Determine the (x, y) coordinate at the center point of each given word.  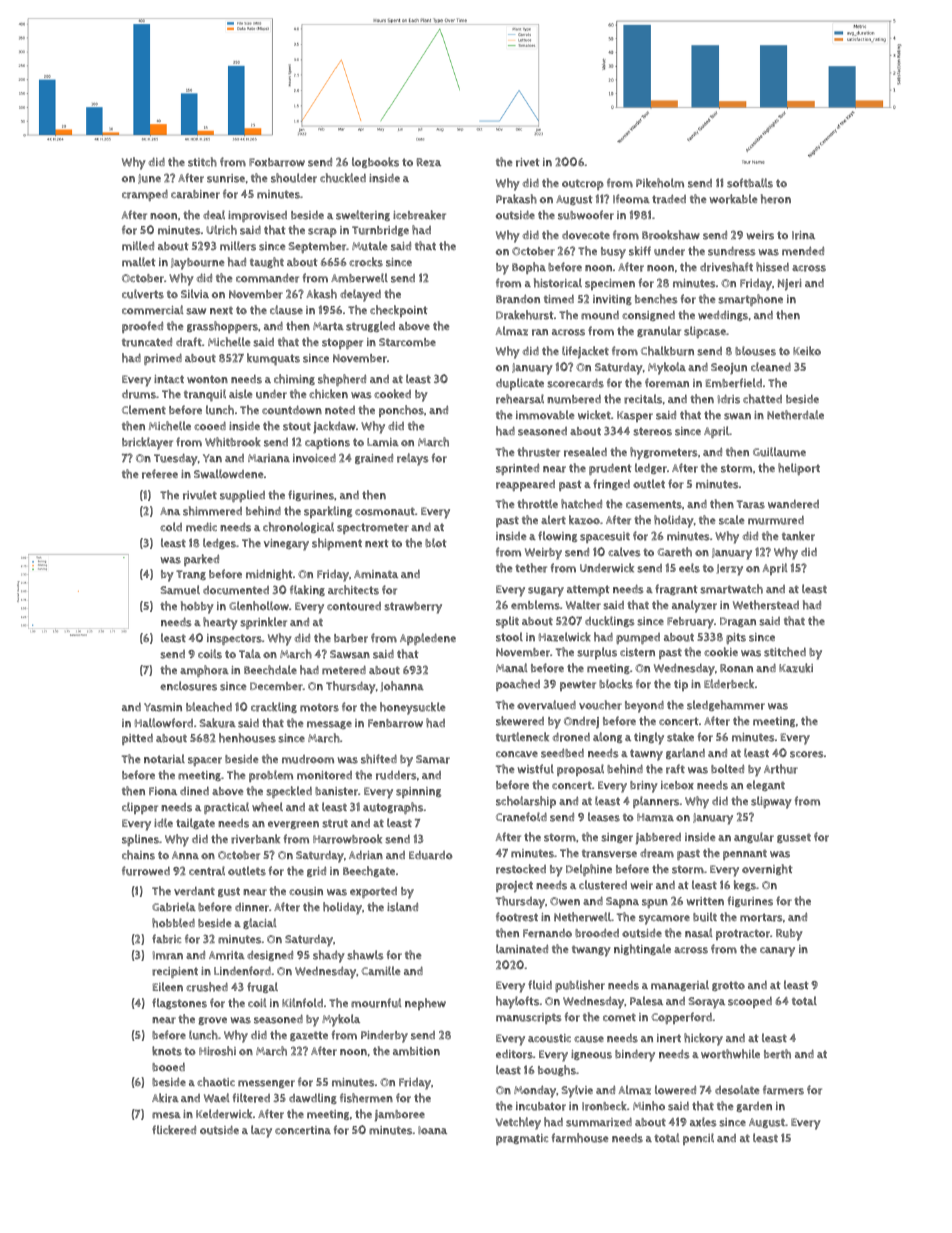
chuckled (343, 178)
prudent (610, 469)
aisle (241, 394)
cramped (145, 195)
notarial (164, 759)
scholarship (526, 802)
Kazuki (796, 668)
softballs (750, 183)
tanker (798, 536)
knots (167, 1051)
